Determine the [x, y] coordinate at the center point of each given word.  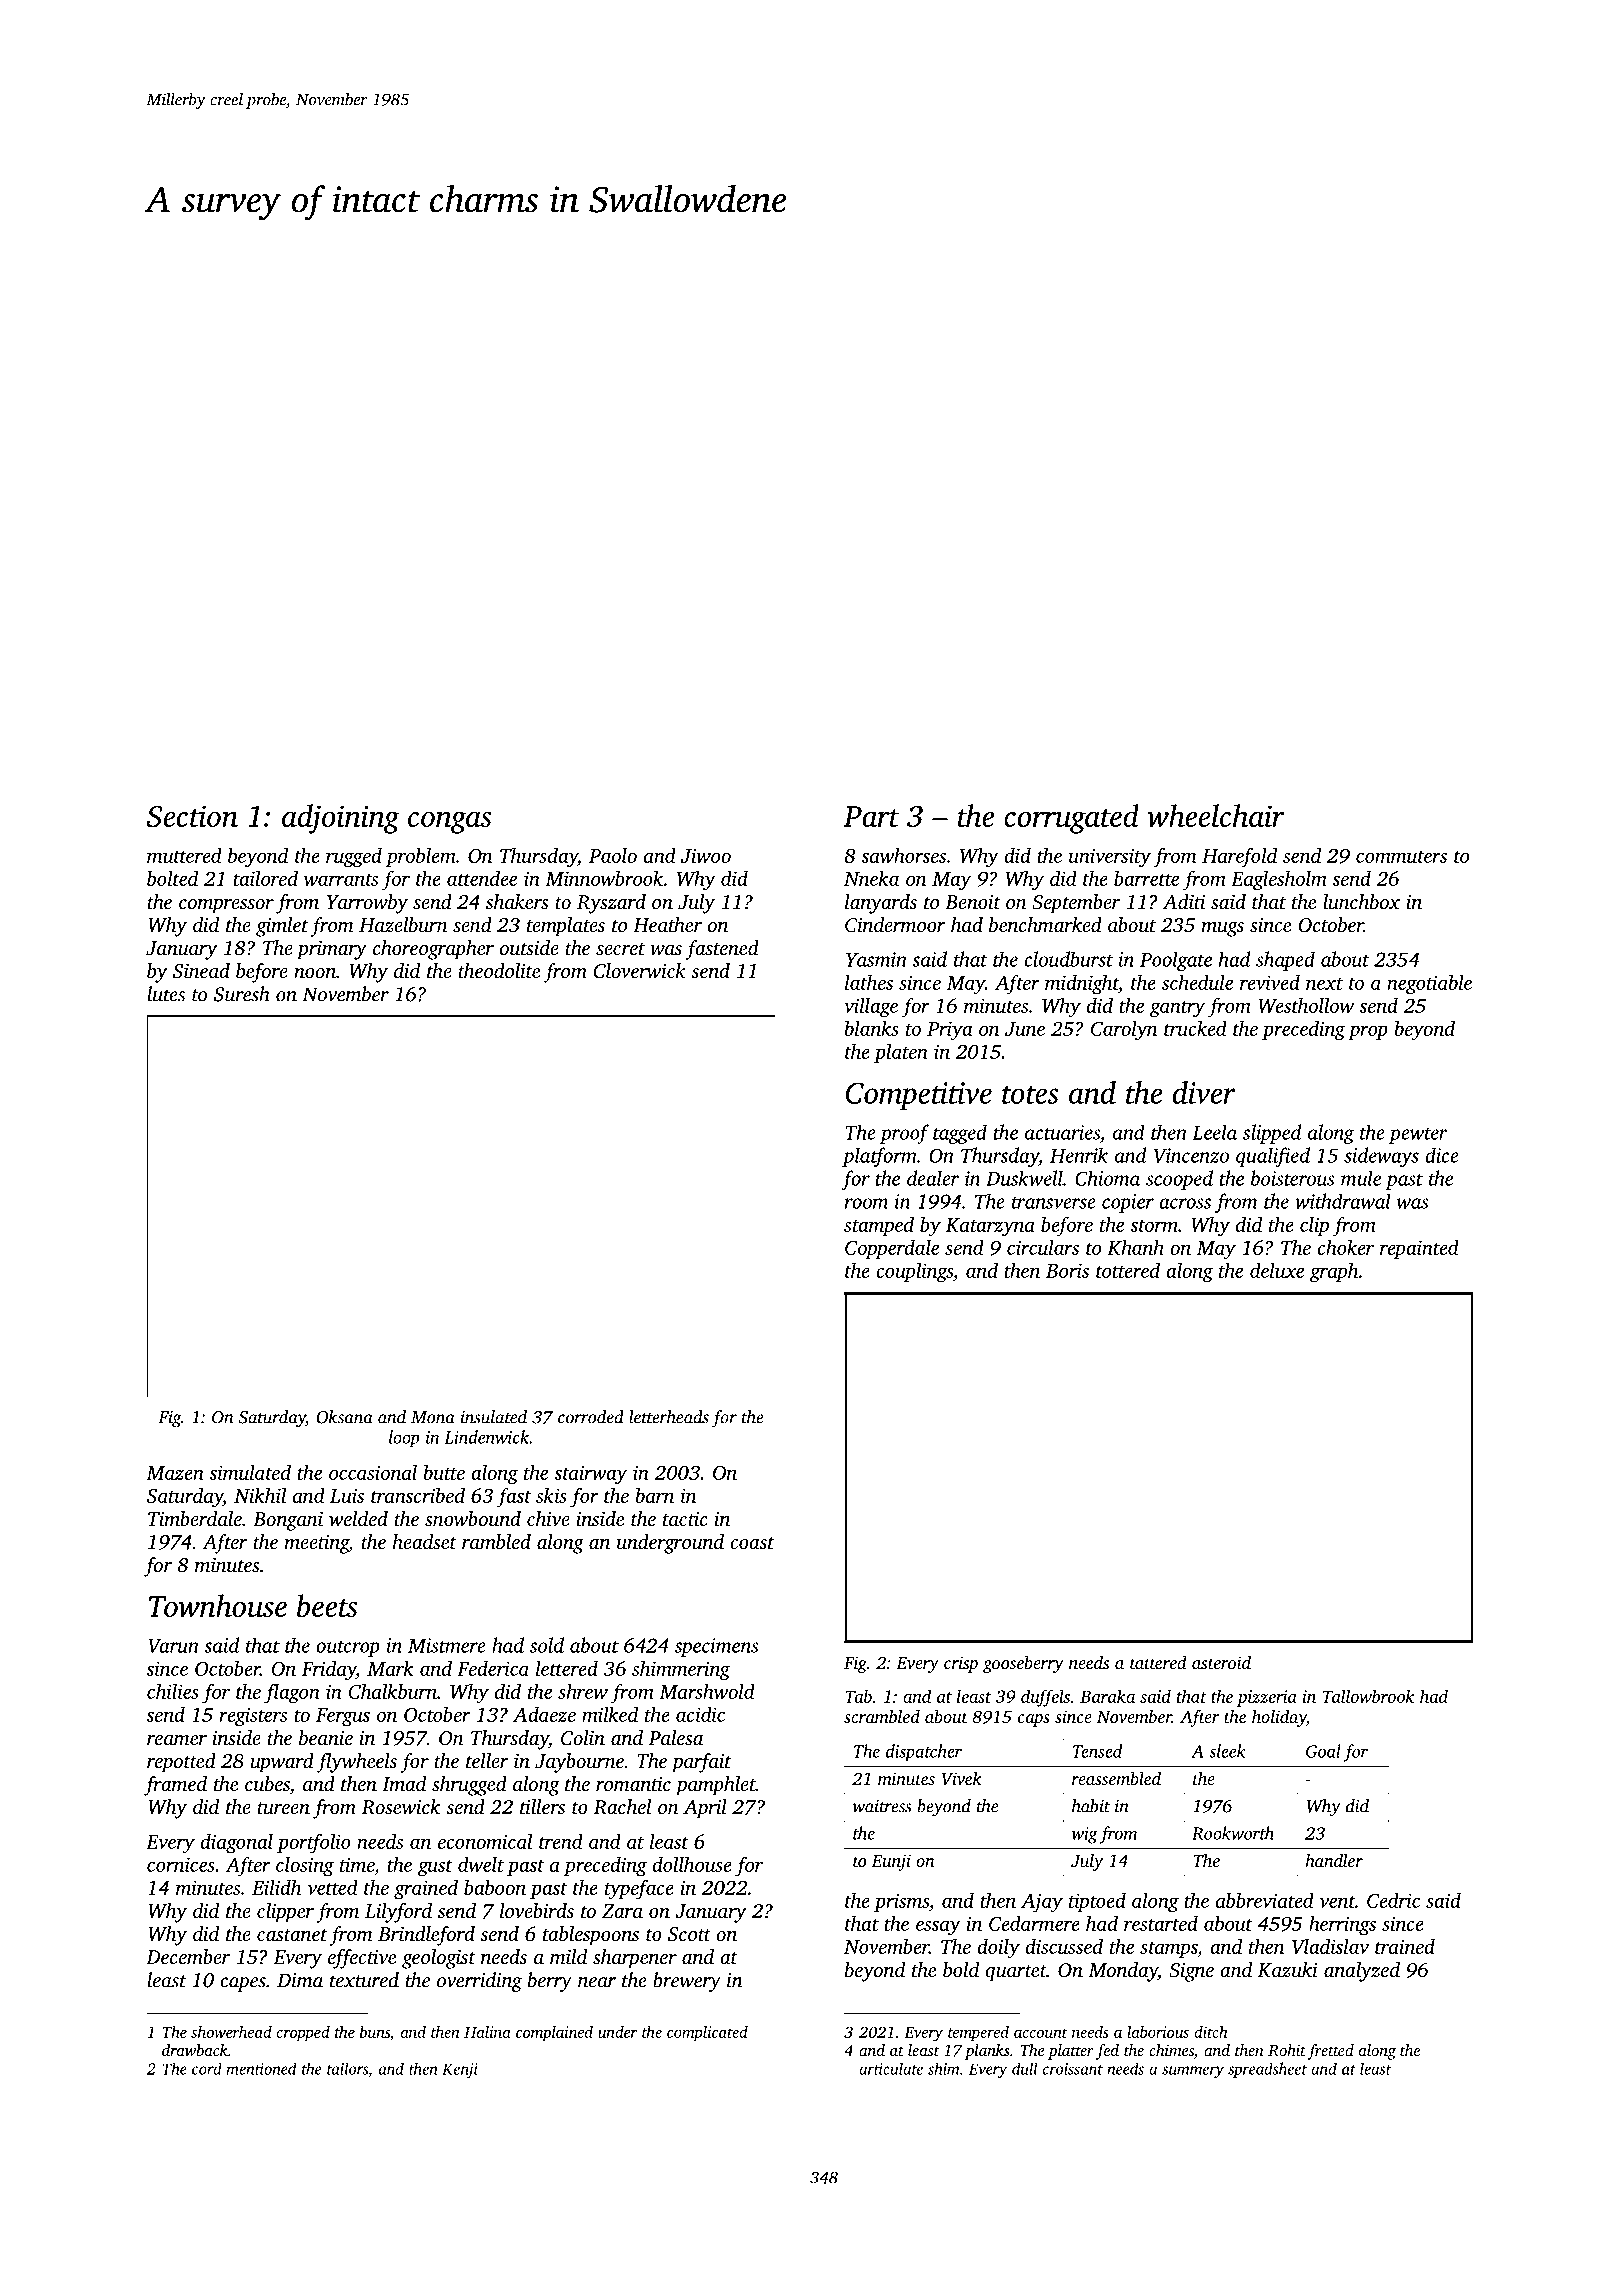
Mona [433, 1417]
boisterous [1293, 1178]
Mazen [175, 1473]
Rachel [622, 1807]
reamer [177, 1740]
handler [1334, 1860]
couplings [914, 1272]
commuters [1401, 857]
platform [879, 1157]
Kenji [460, 2070]
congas [450, 822]
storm [1154, 1226]
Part [871, 816]
